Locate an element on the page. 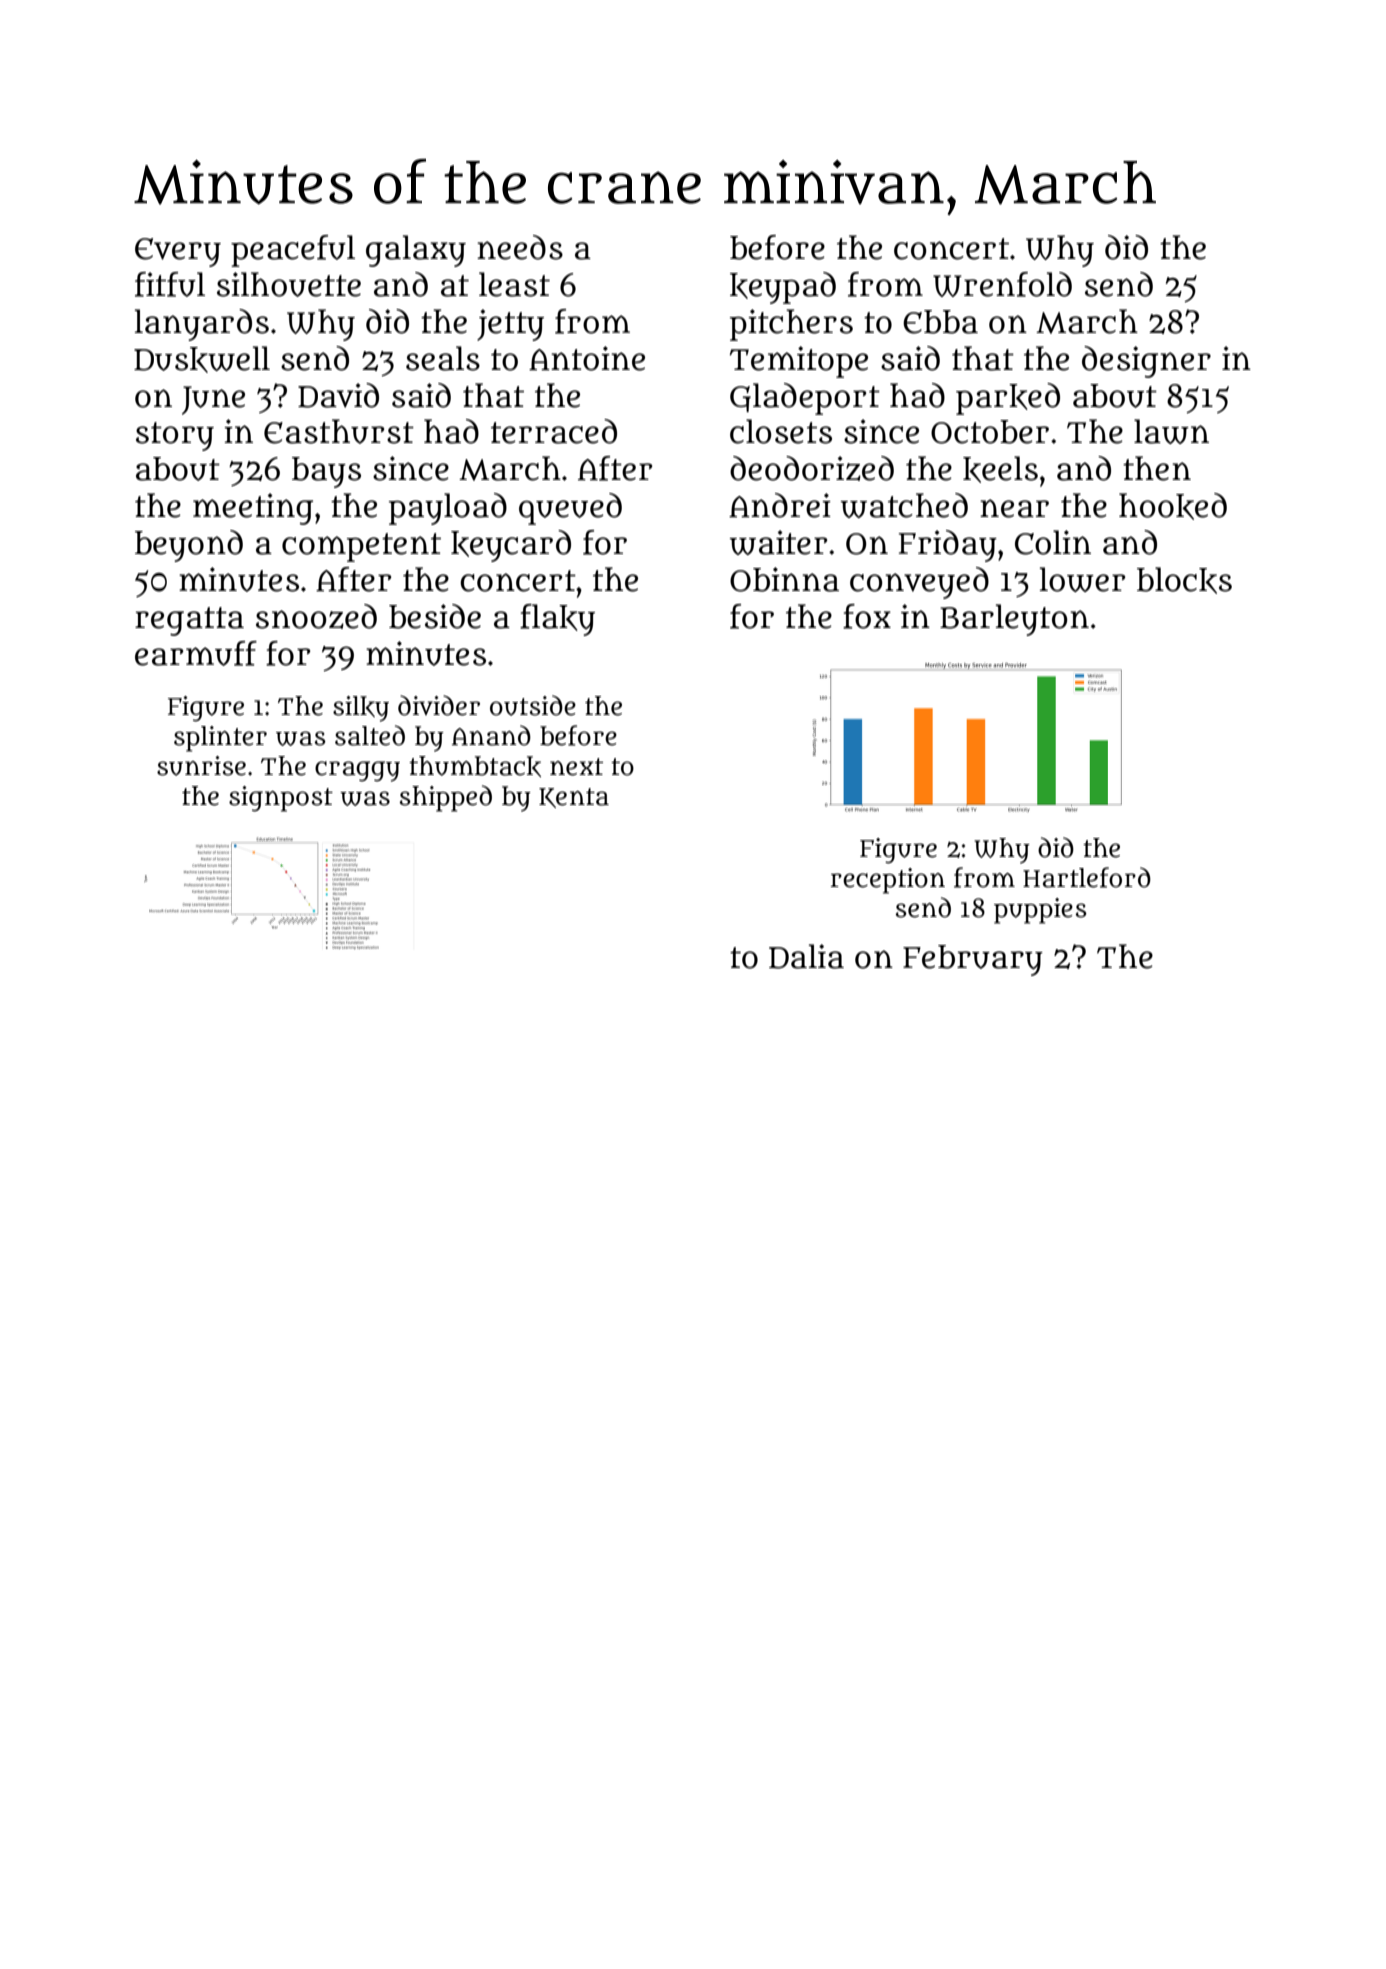 This document has height=1969, width=1386. keycard is located at coordinates (511, 546).
